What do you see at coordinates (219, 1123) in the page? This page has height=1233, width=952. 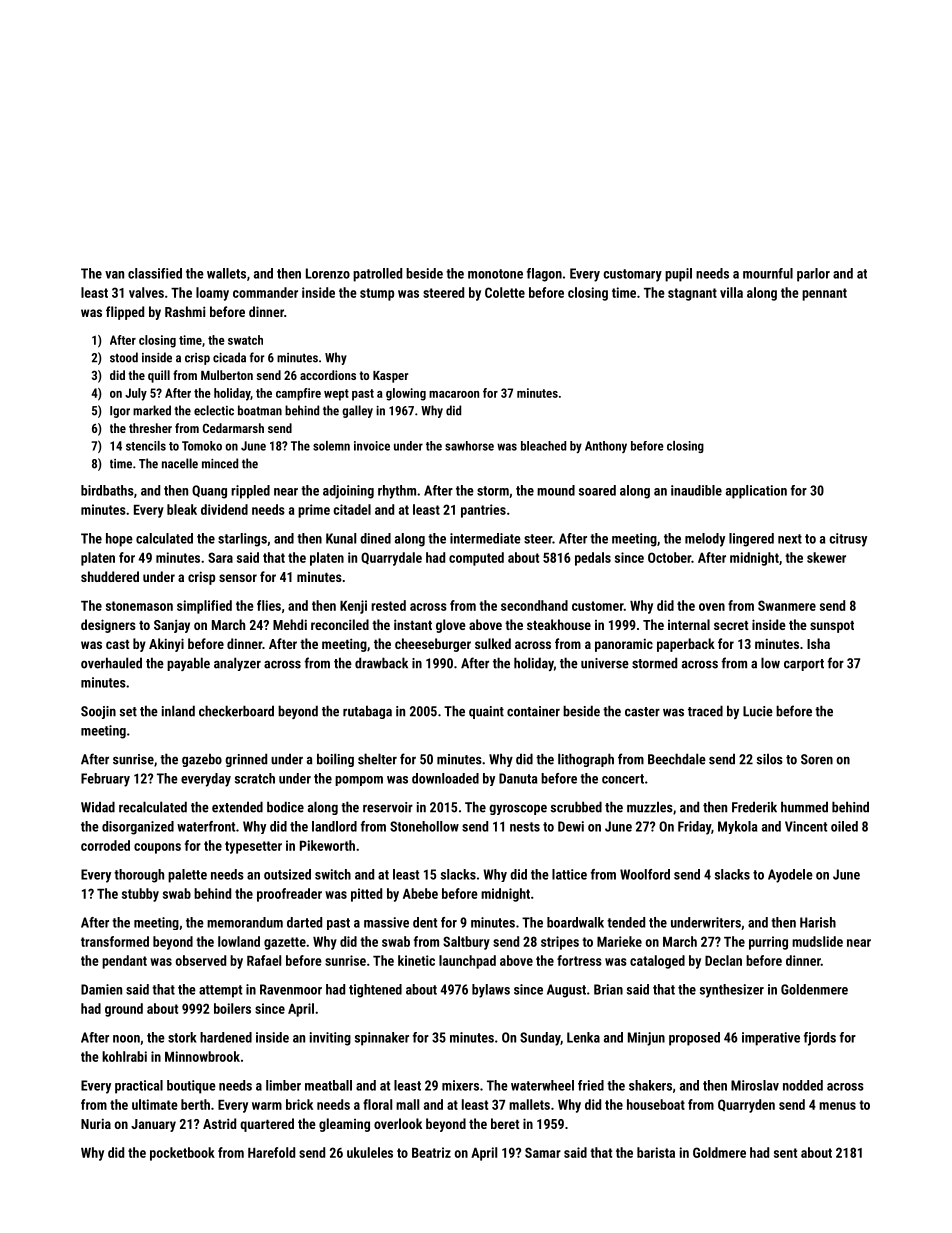 I see `Astrid` at bounding box center [219, 1123].
